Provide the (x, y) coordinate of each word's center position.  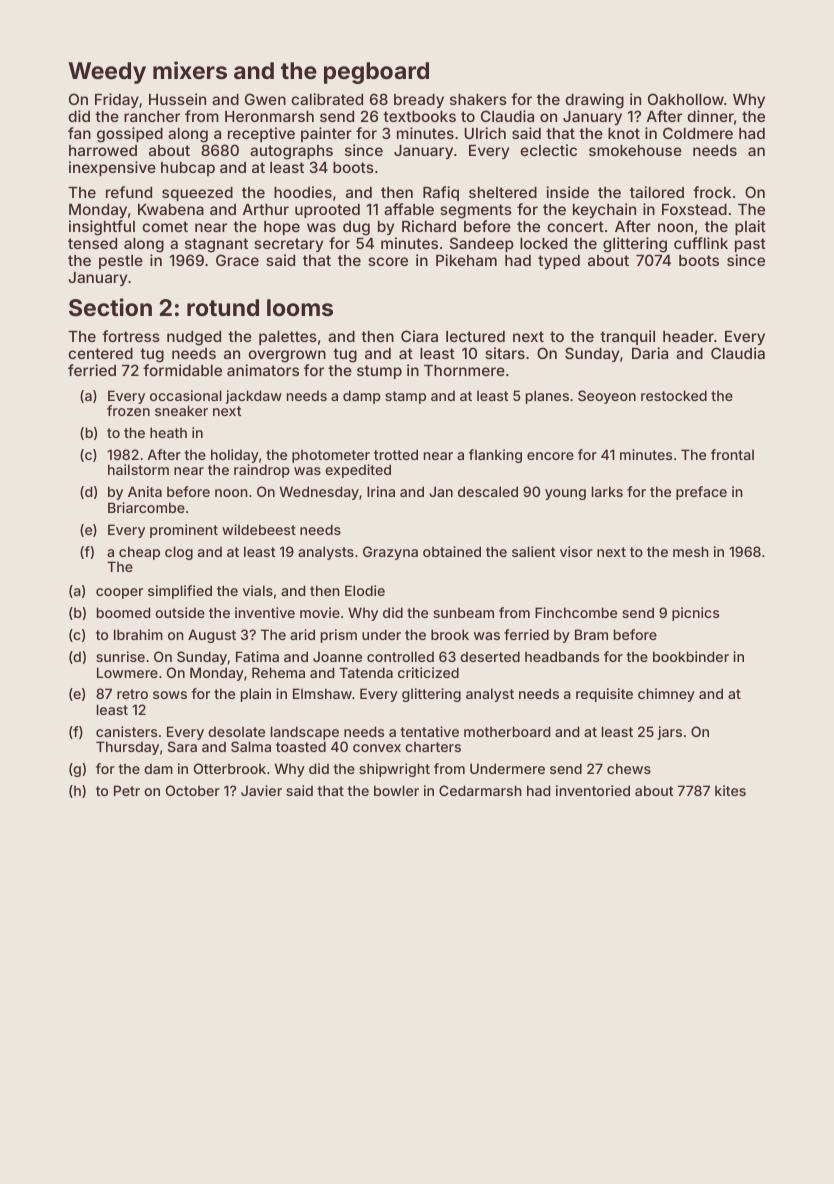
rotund (223, 307)
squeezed (197, 194)
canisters (126, 731)
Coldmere (698, 133)
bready (419, 101)
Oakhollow (686, 99)
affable (409, 209)
